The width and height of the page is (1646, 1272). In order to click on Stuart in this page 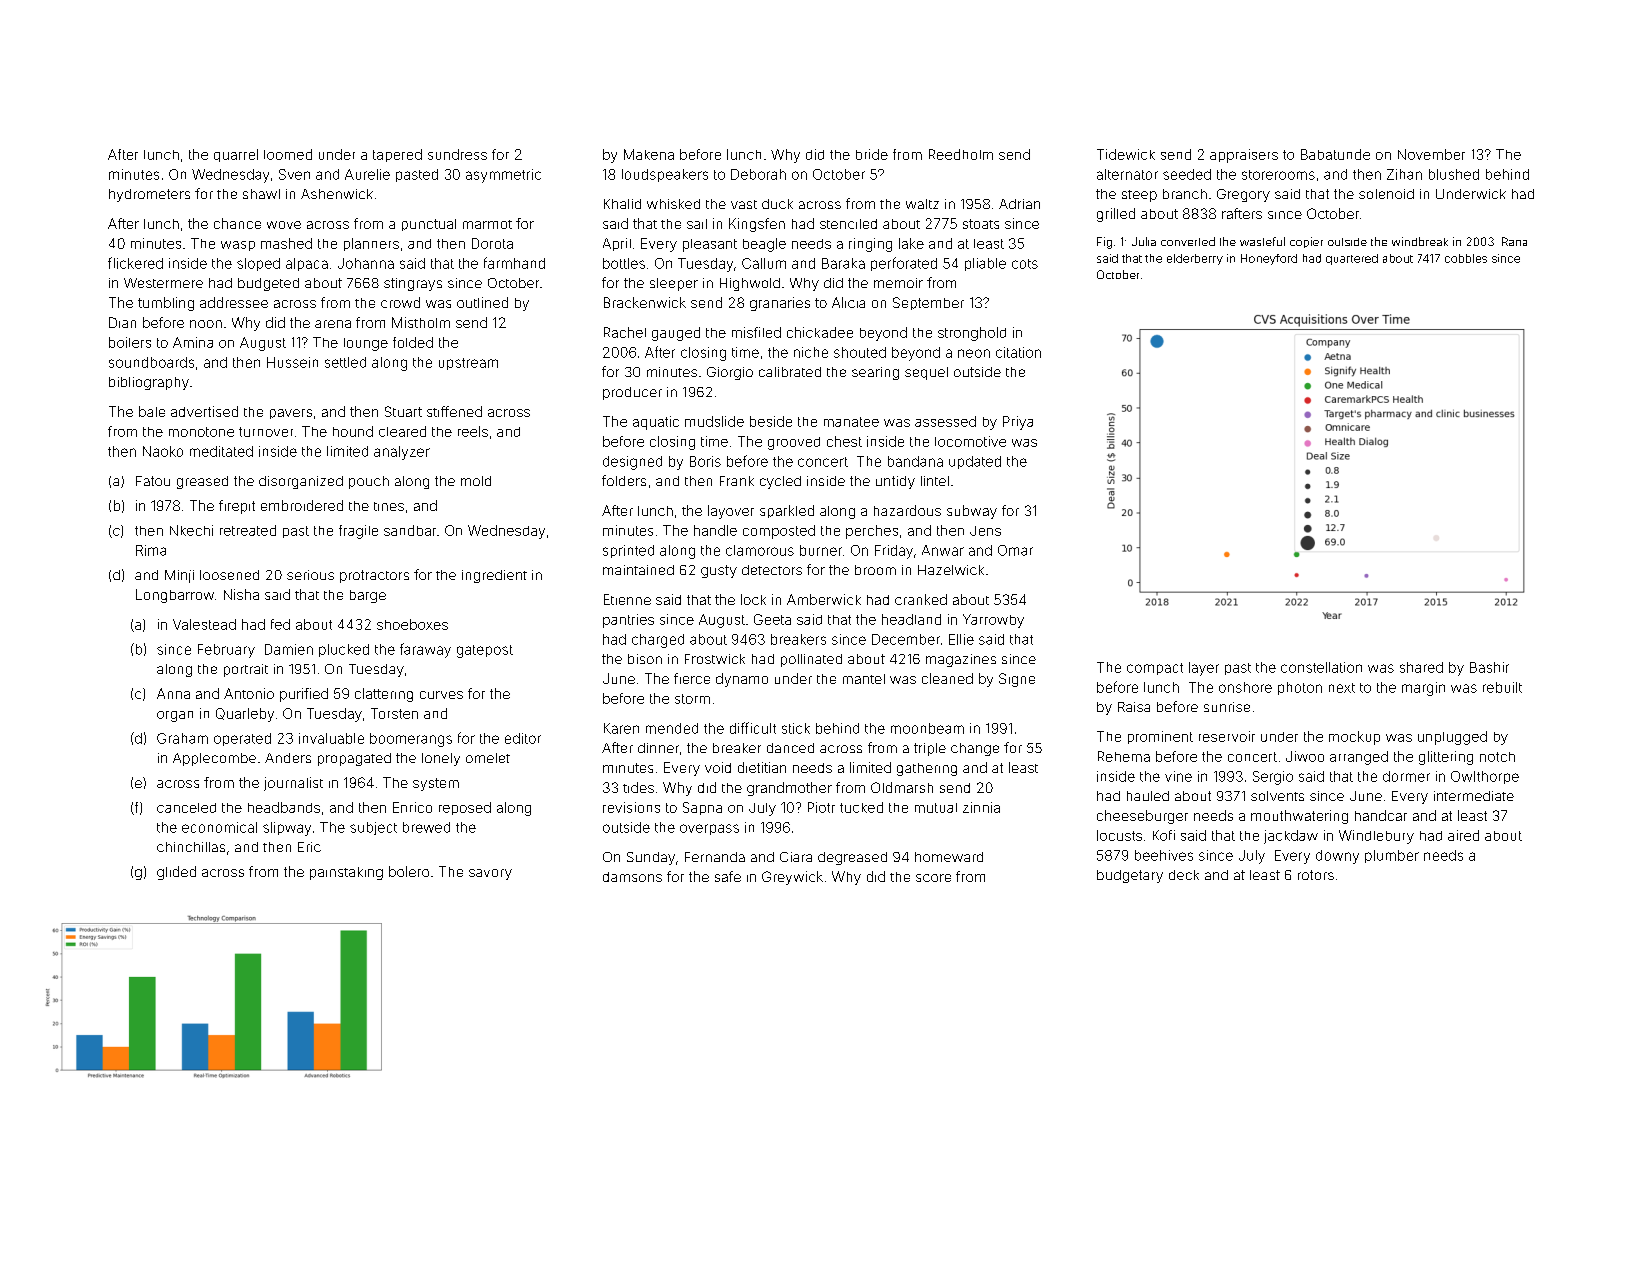, I will do `click(403, 411)`.
